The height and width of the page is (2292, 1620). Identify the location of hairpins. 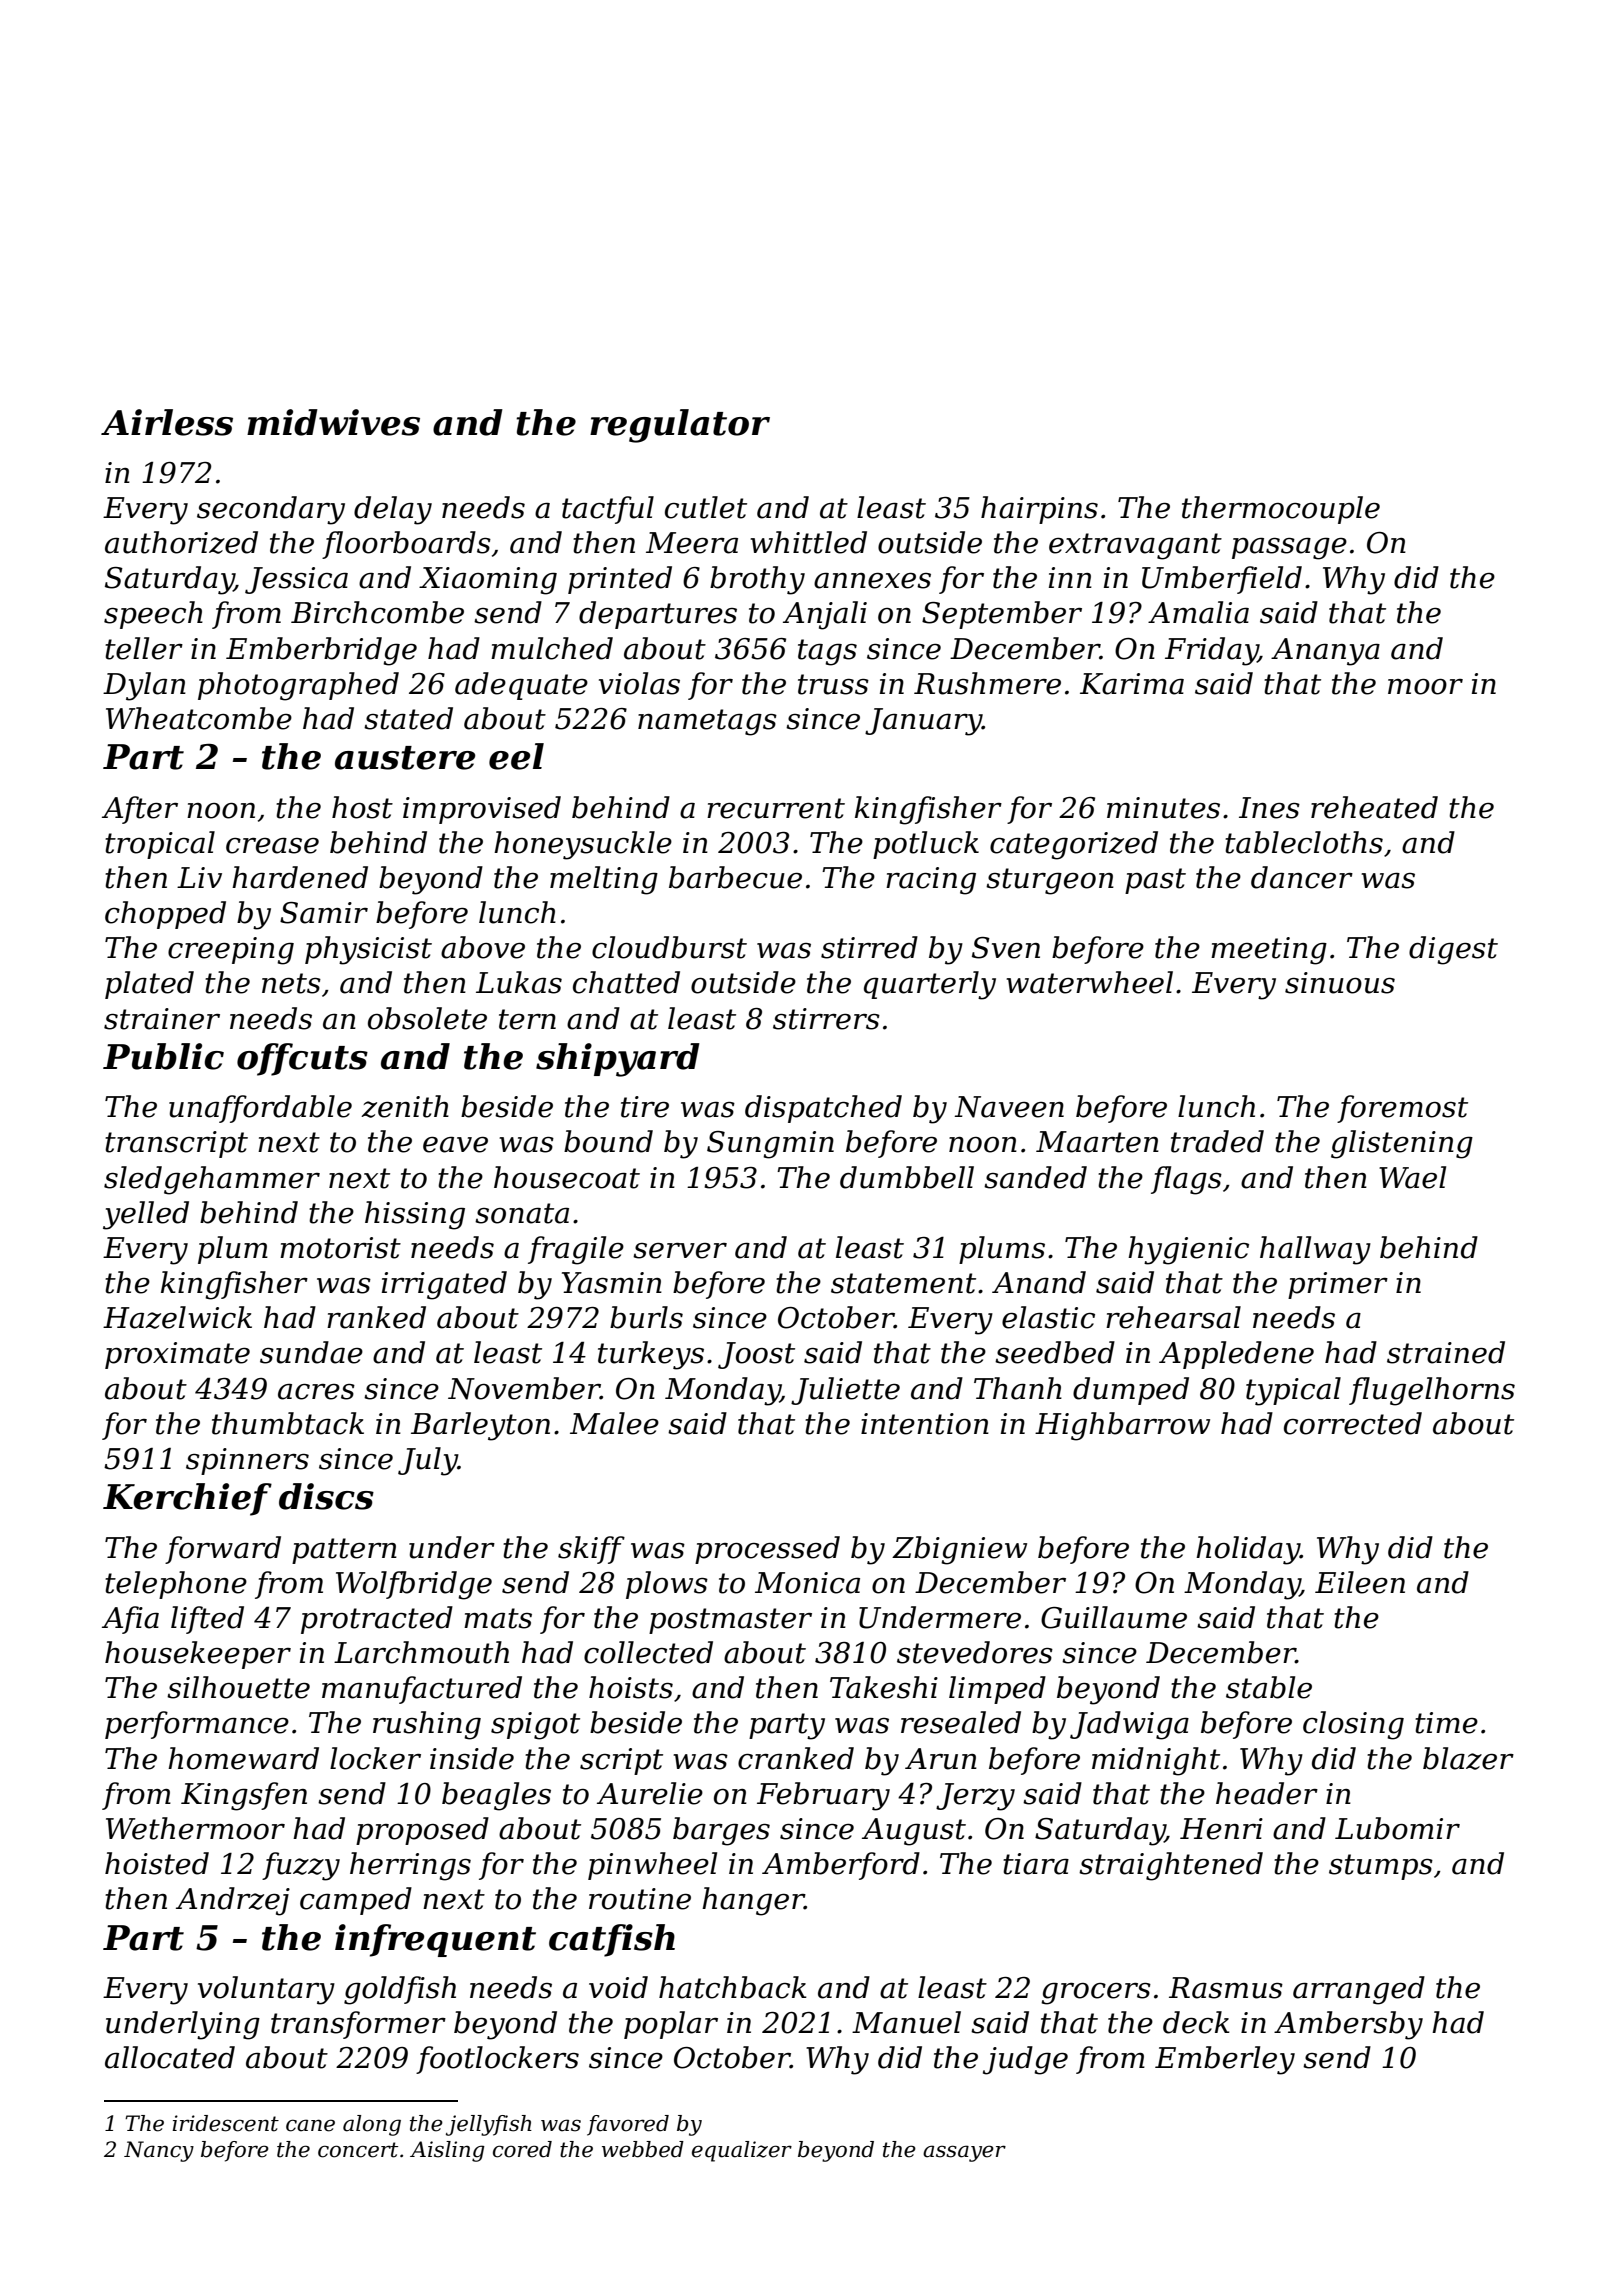
(1039, 510).
